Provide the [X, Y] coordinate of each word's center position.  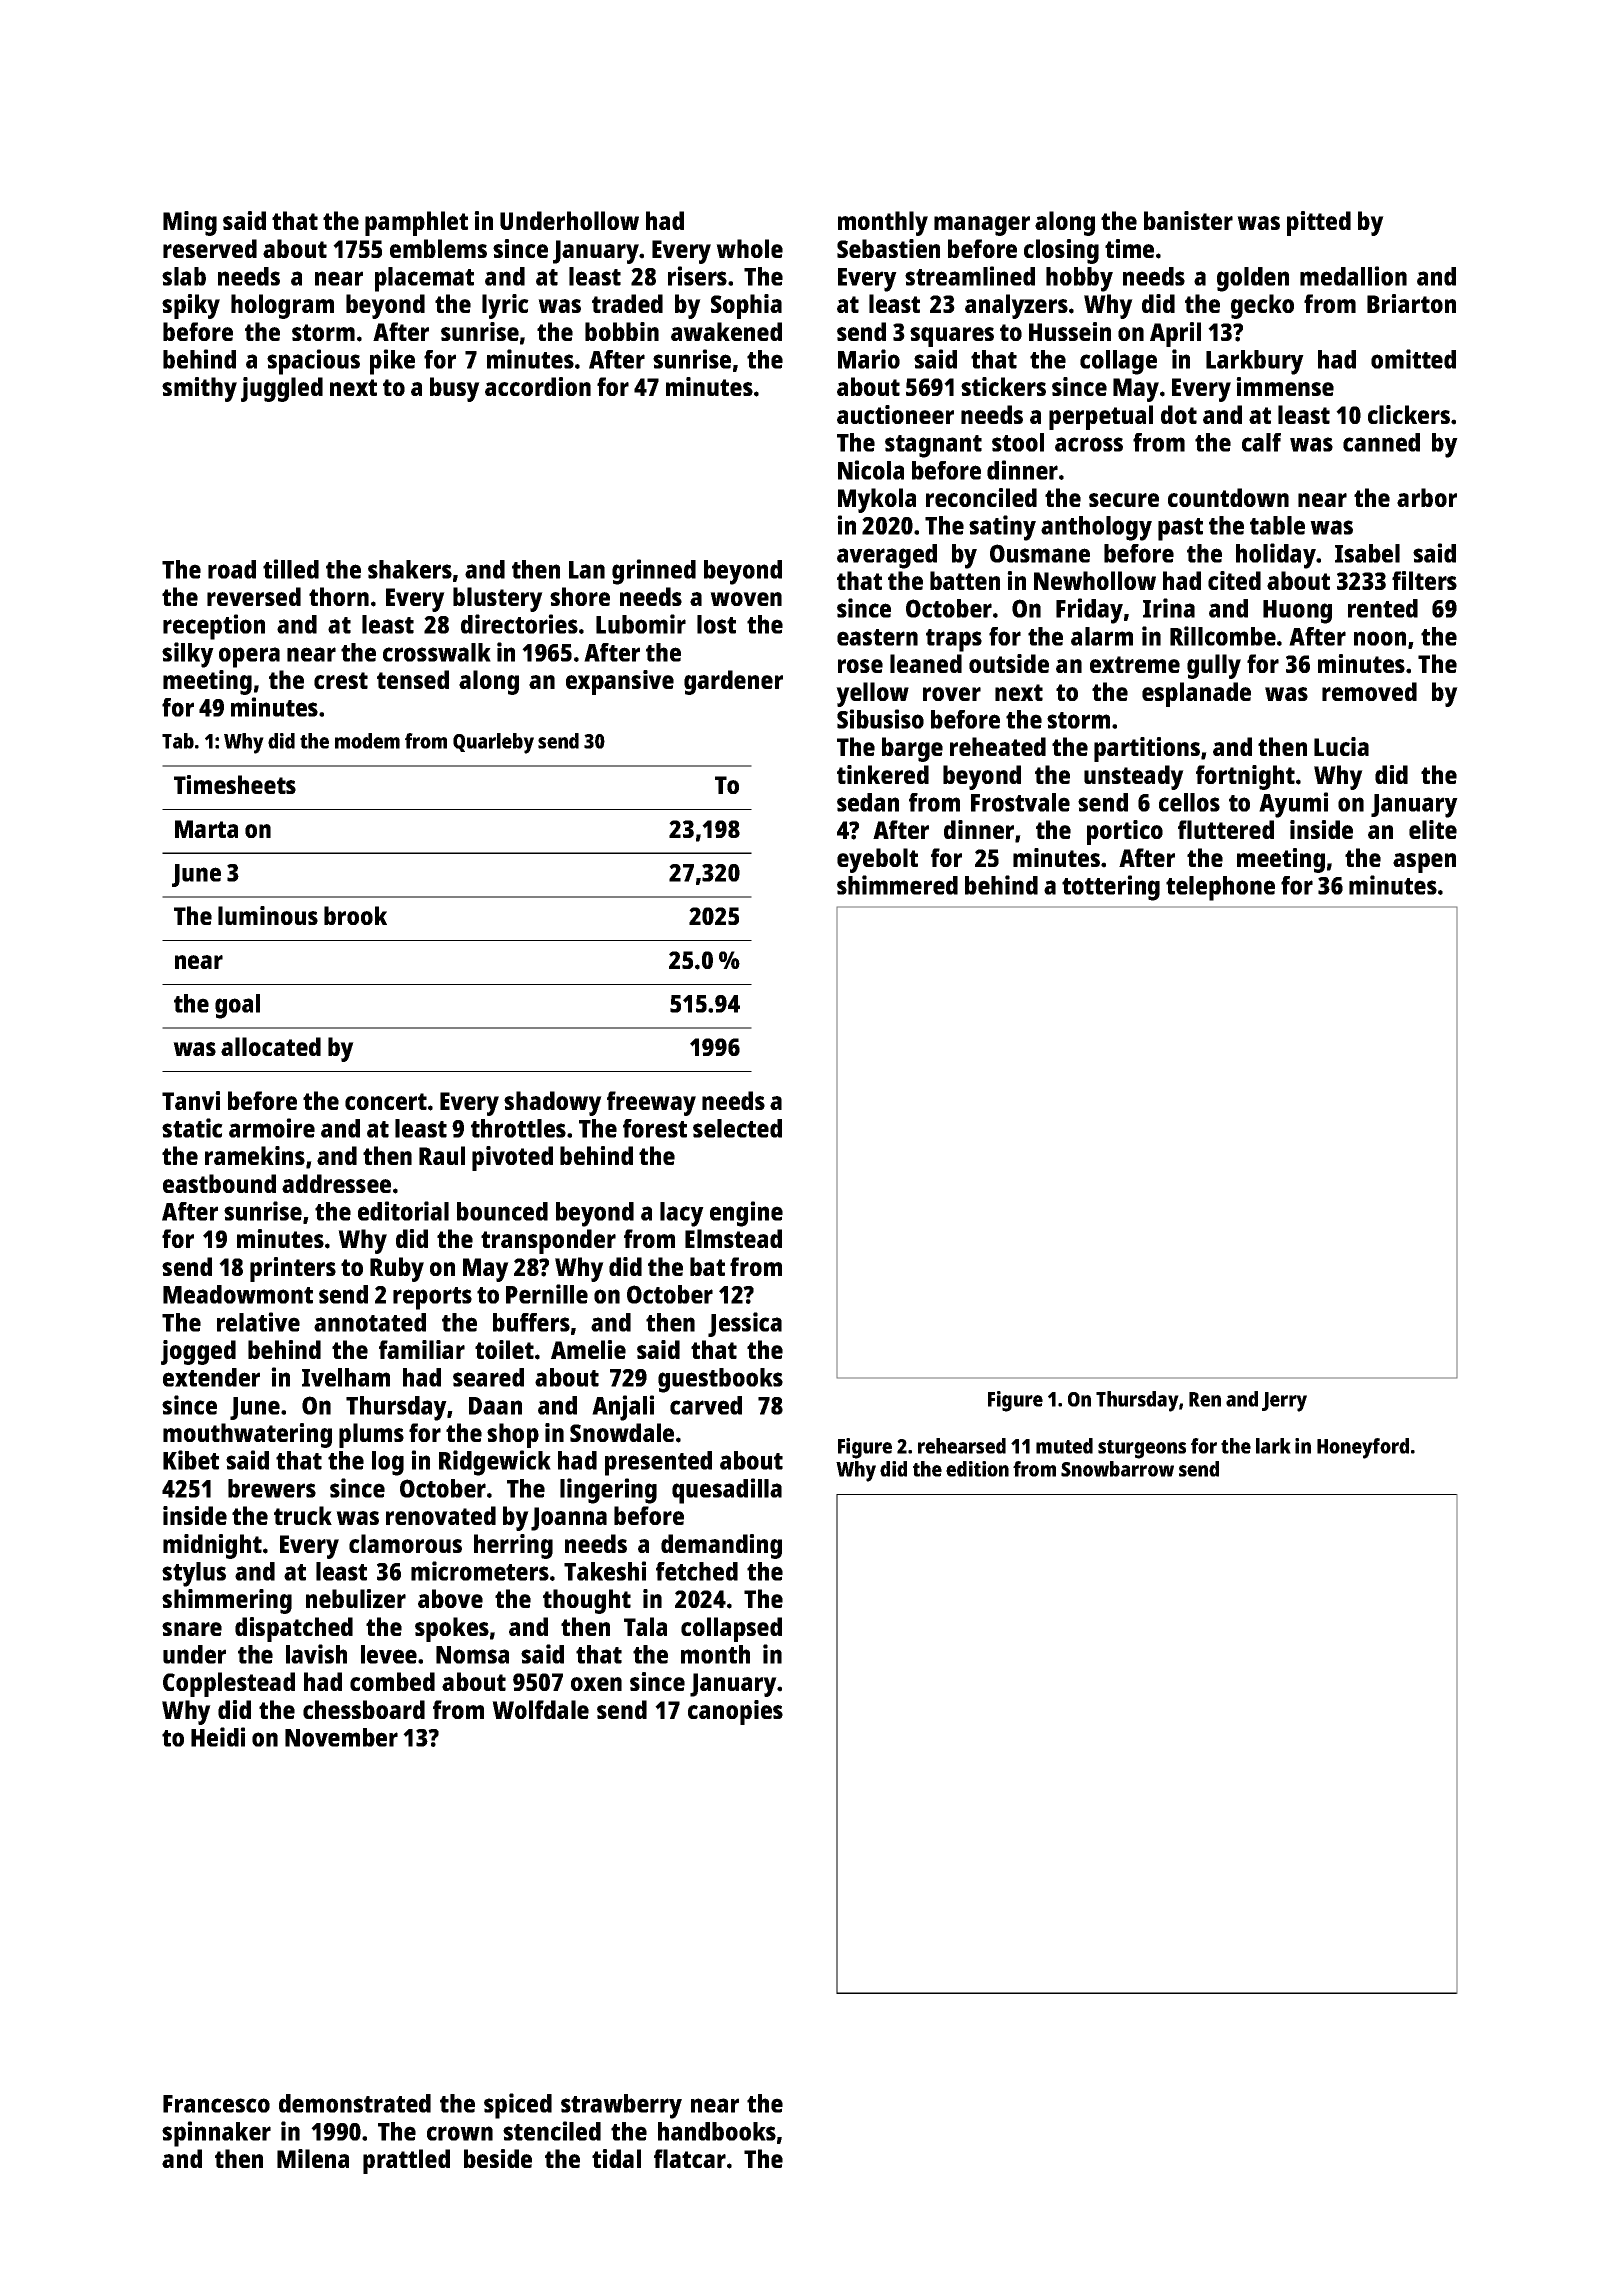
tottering [1111, 888]
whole [749, 248]
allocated [271, 1046]
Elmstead [733, 1238]
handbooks [717, 2131]
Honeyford [1363, 1448]
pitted [1319, 223]
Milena [313, 2158]
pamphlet [416, 223]
